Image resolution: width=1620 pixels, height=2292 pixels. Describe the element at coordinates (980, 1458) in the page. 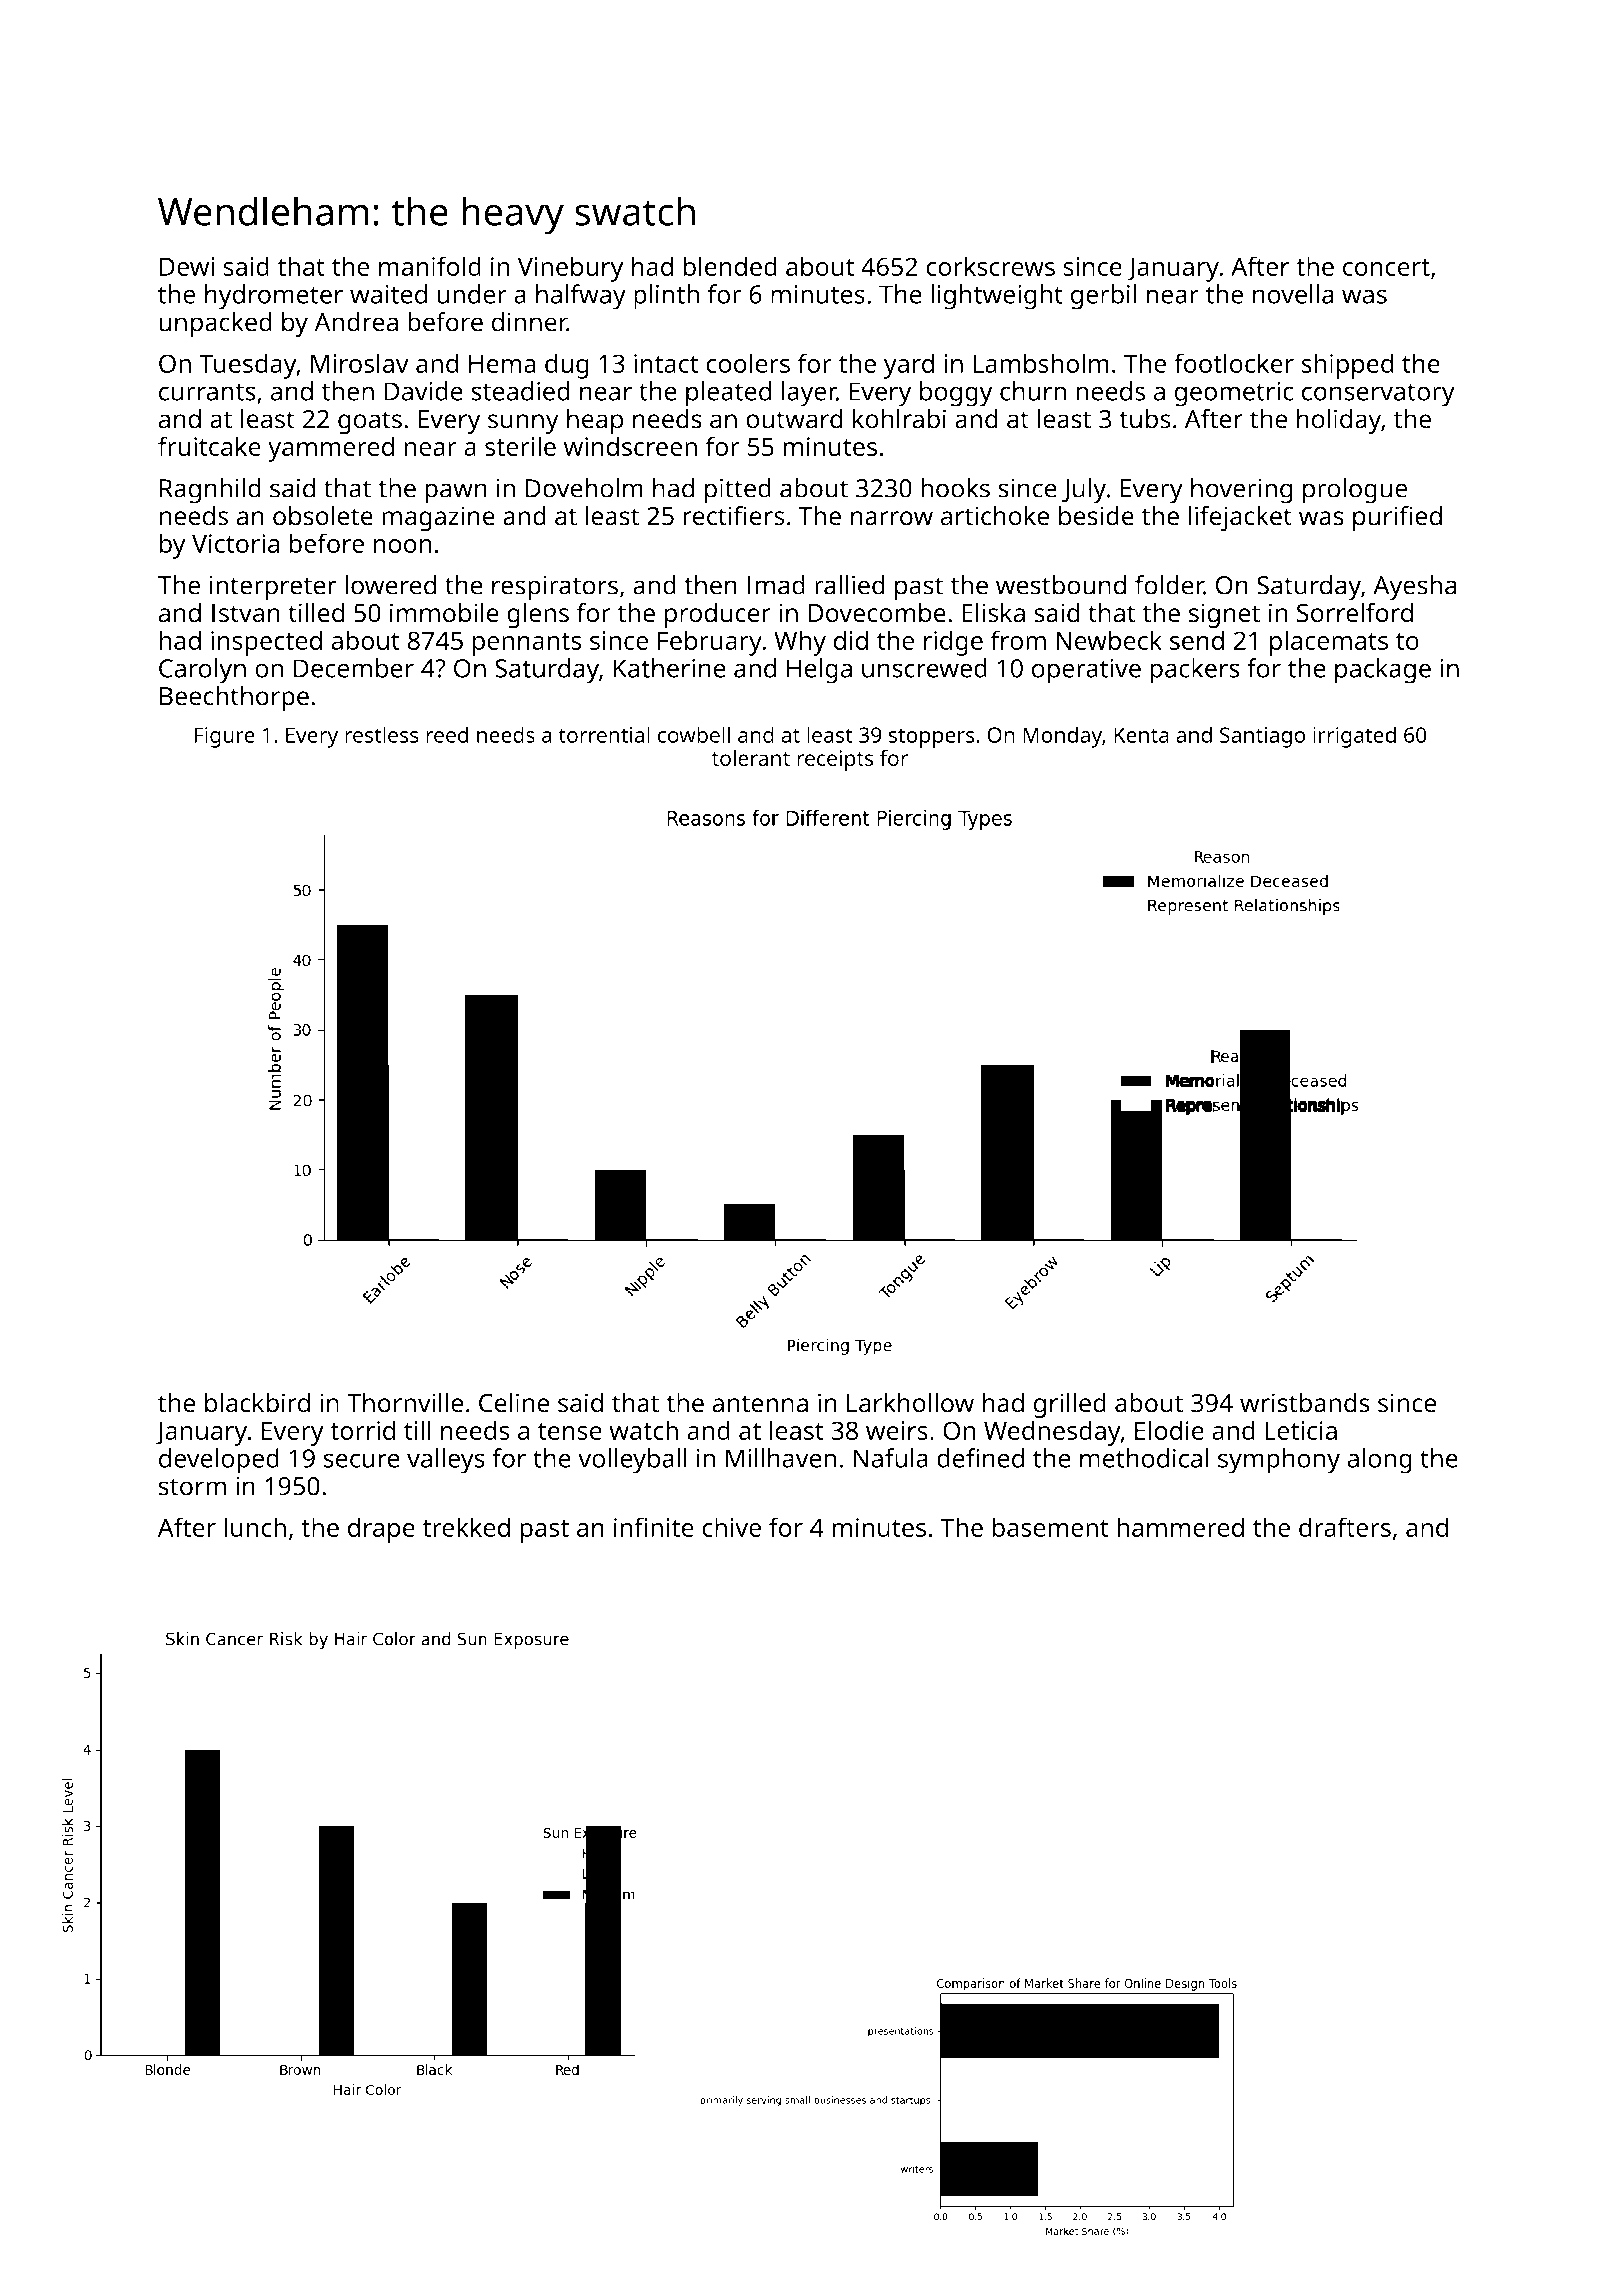

I see `defined` at that location.
